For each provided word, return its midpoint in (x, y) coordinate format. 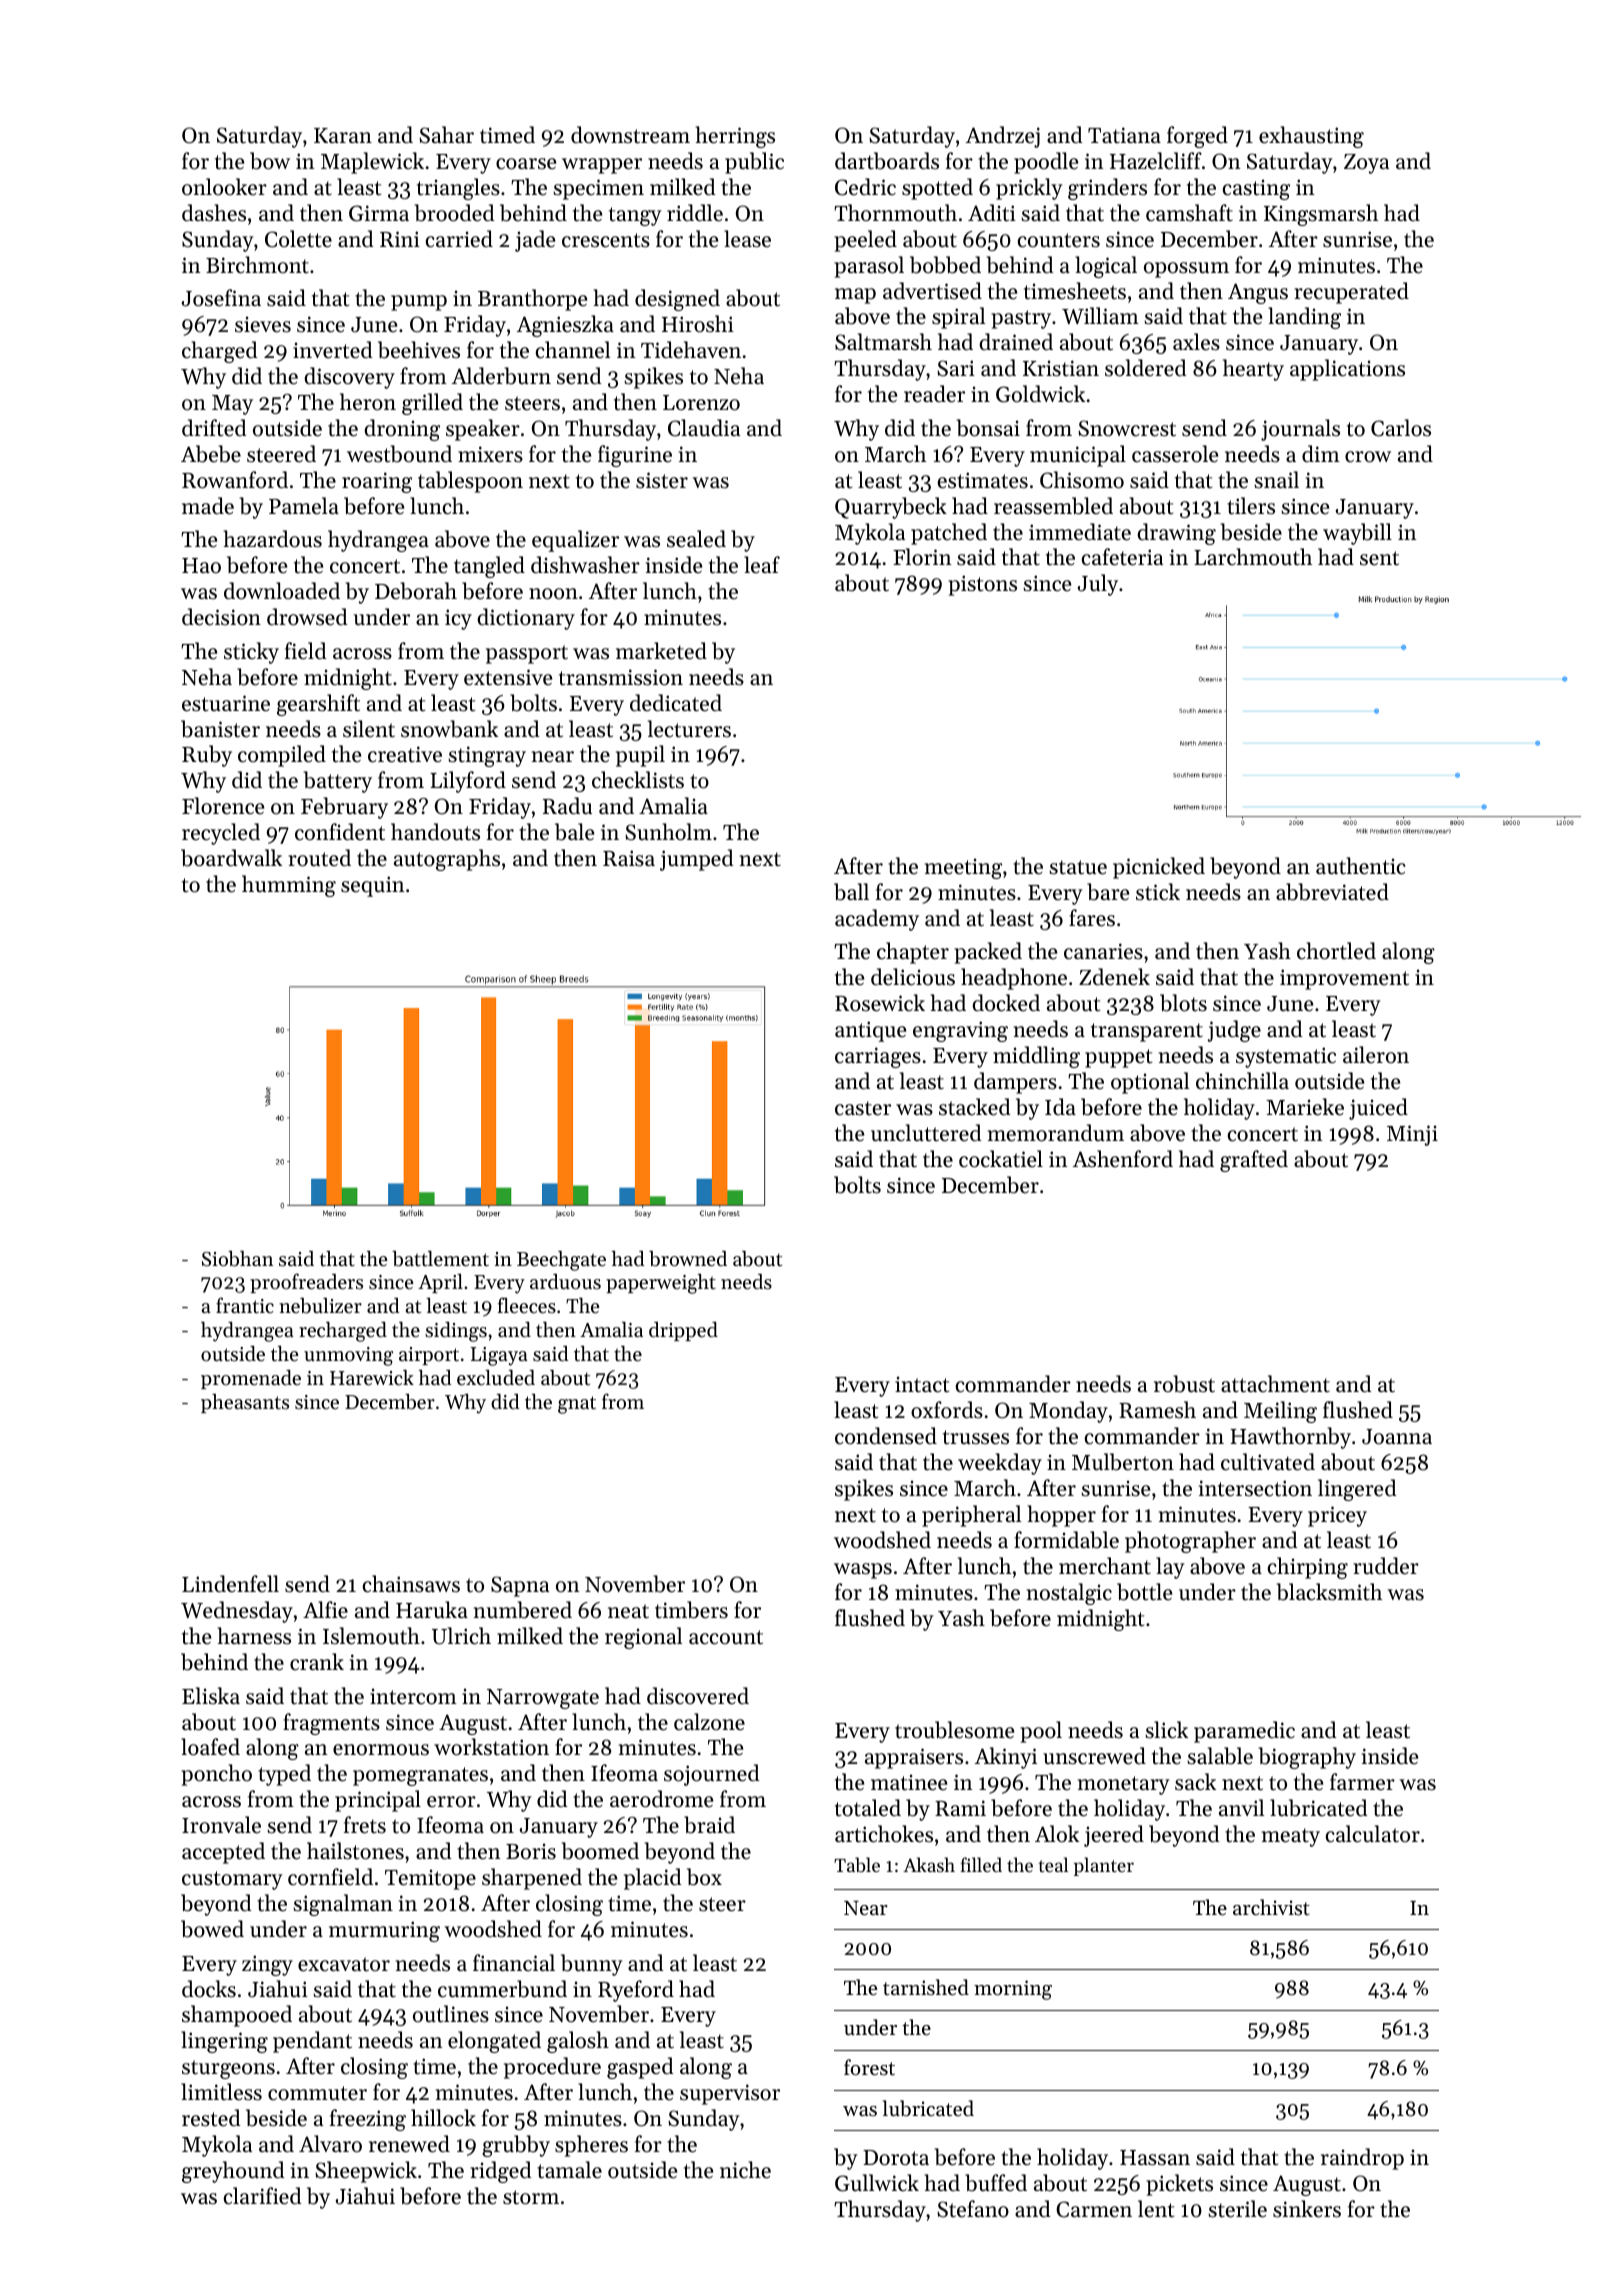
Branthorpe (532, 300)
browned (688, 1259)
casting (1256, 189)
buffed (996, 2183)
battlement (440, 1259)
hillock (443, 2118)
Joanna (1397, 1437)
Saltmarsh (883, 342)
